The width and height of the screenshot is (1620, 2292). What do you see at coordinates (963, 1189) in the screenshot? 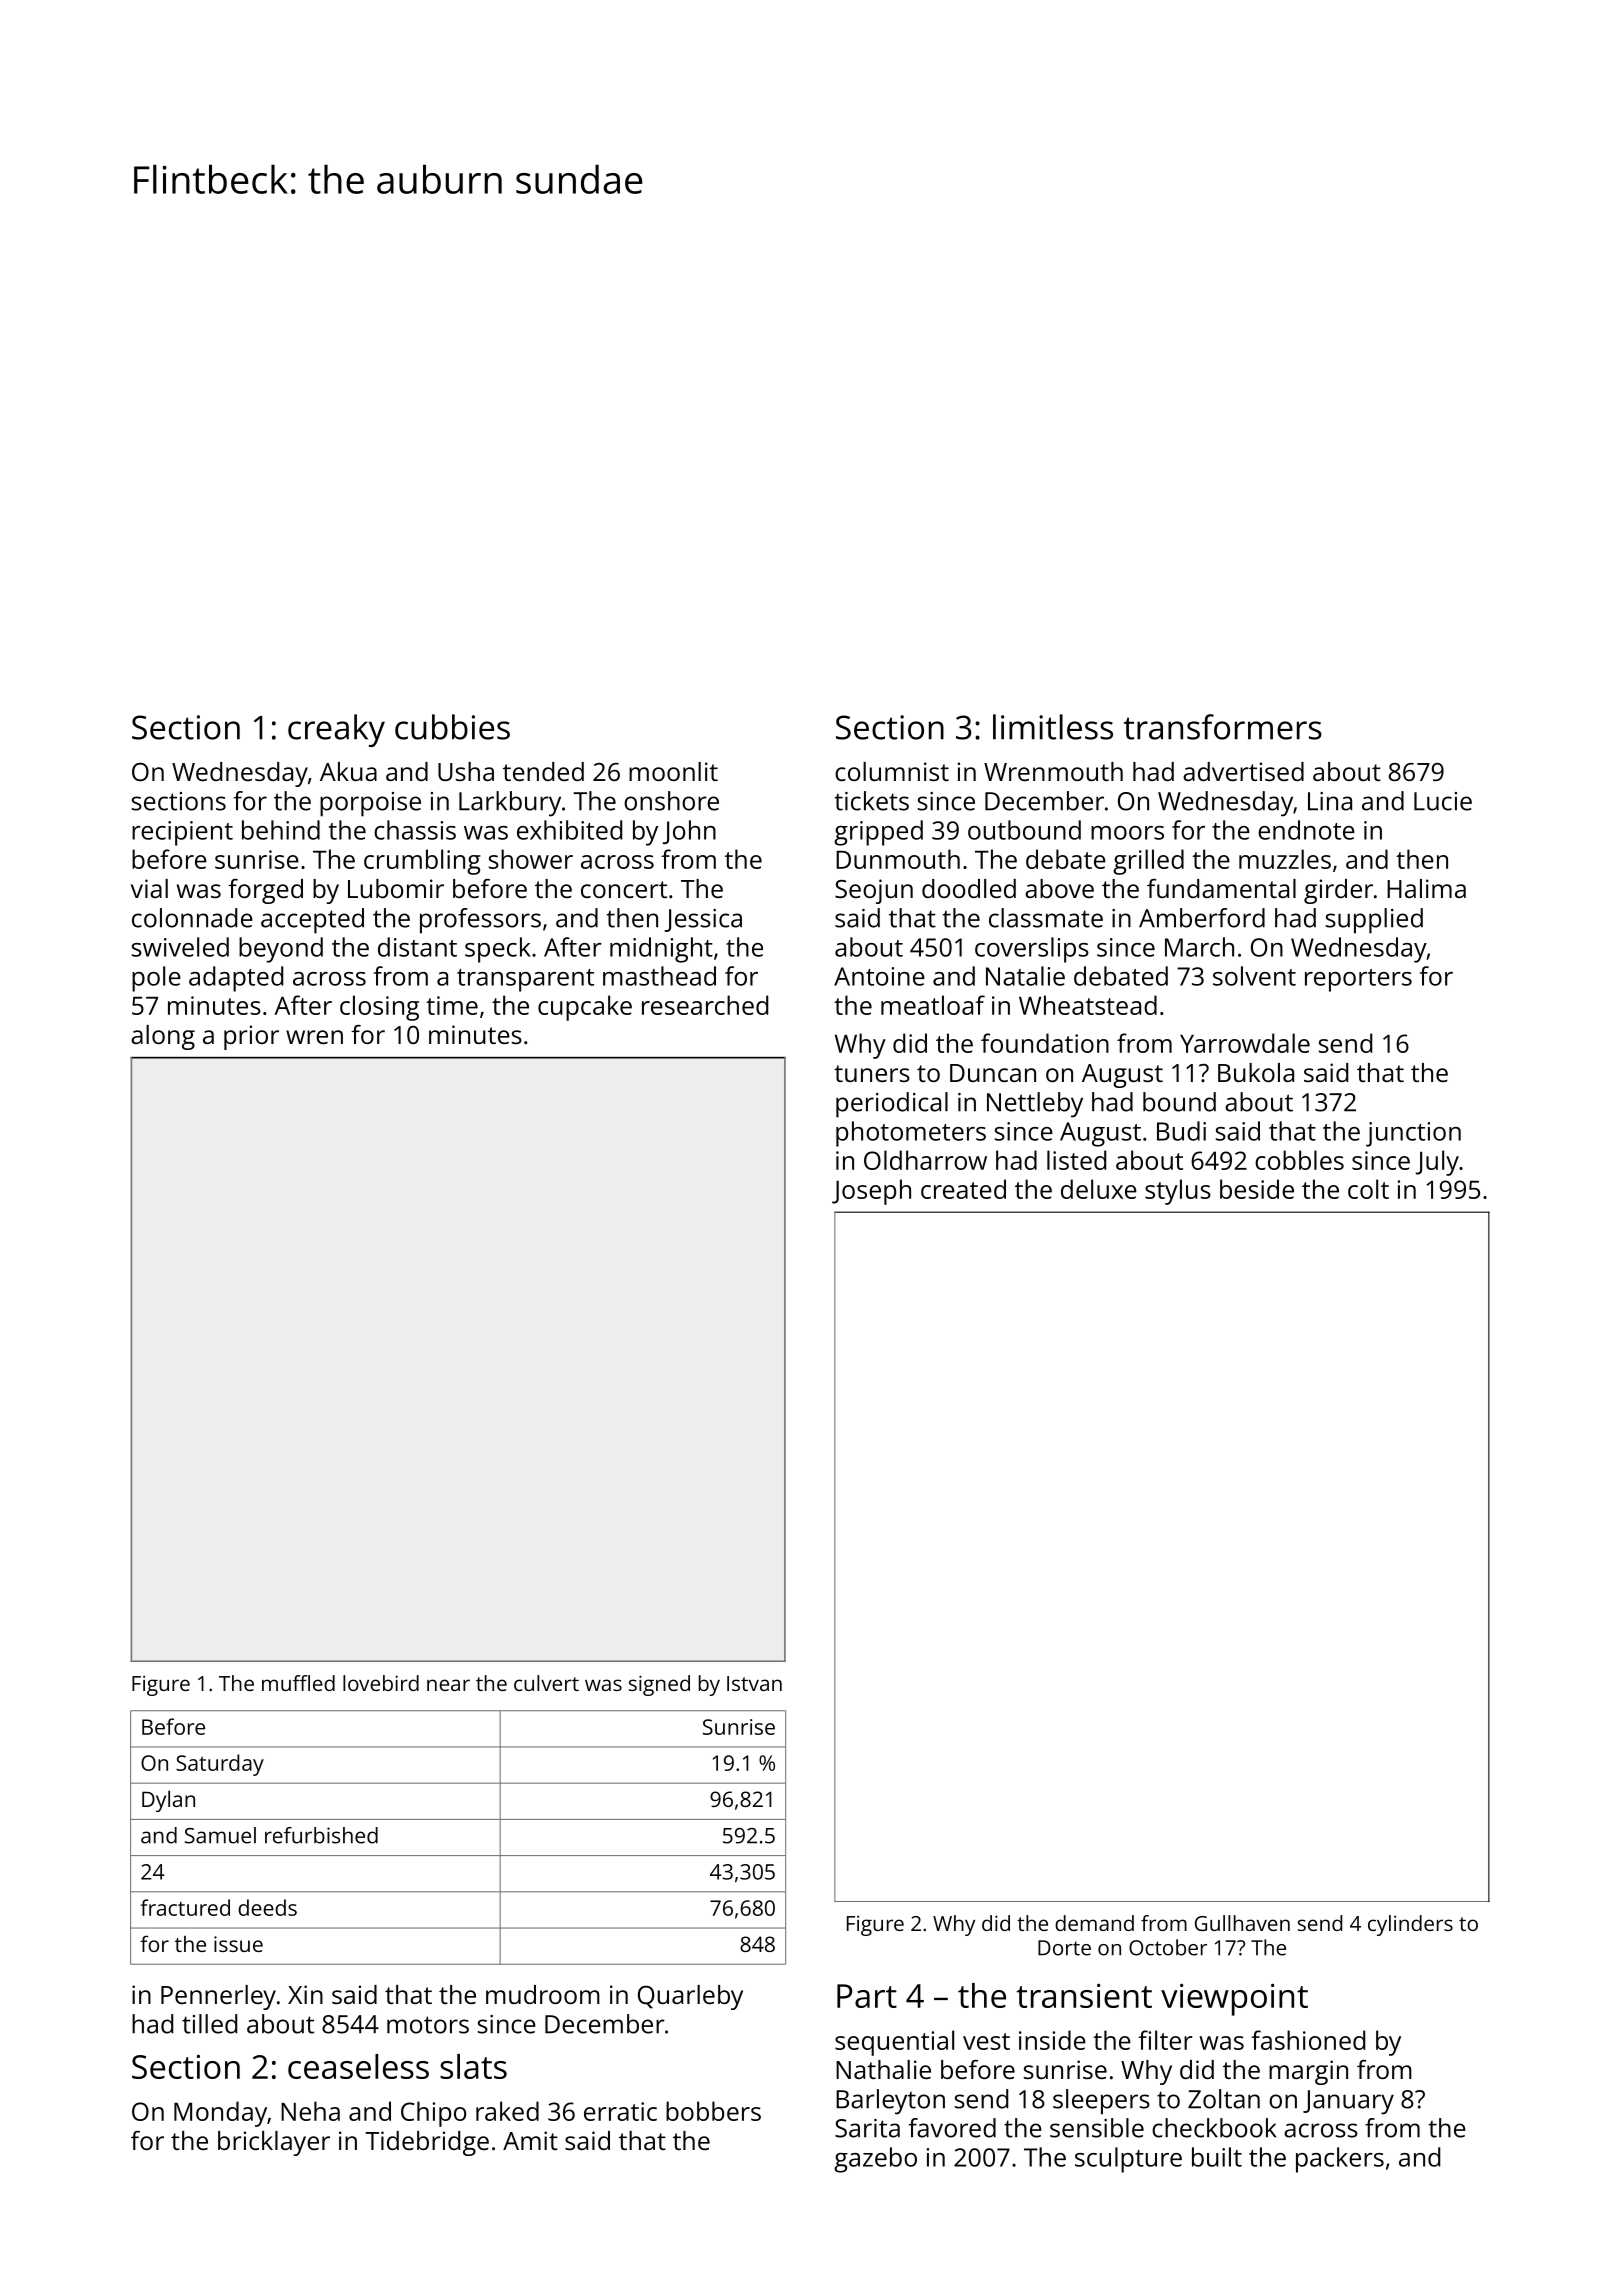
I see `created` at bounding box center [963, 1189].
